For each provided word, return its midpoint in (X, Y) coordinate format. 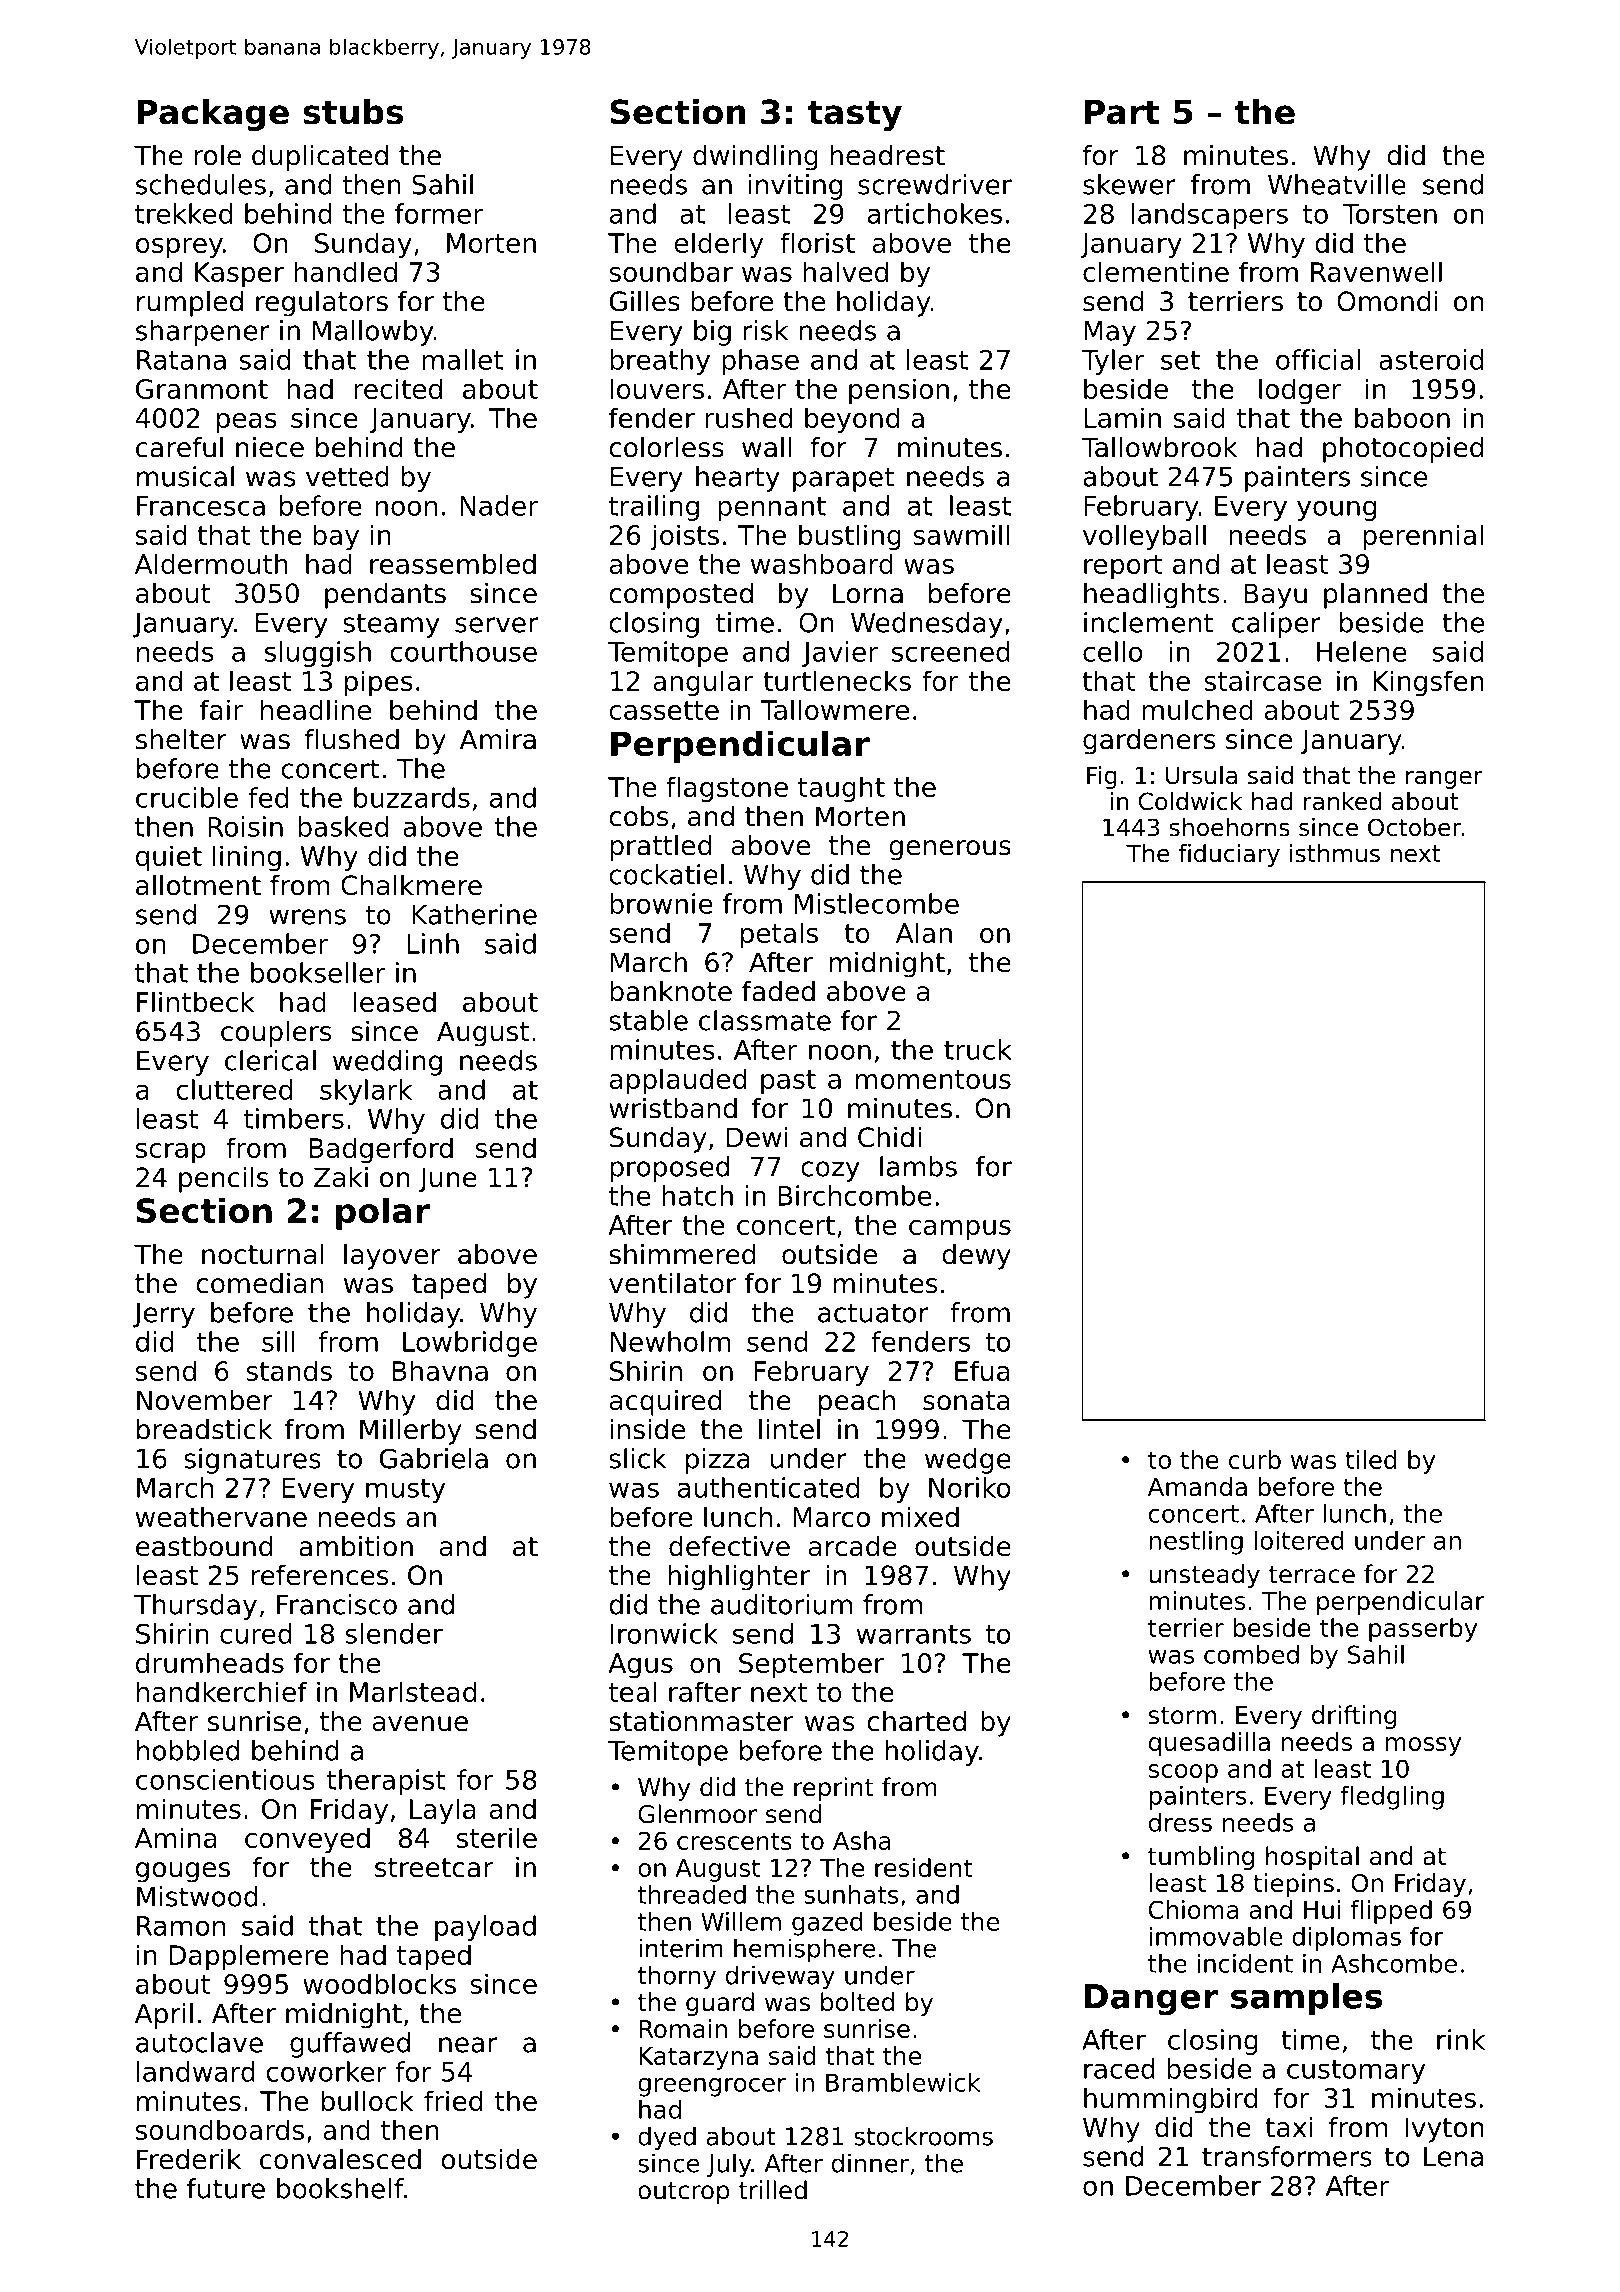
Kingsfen (1428, 683)
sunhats (851, 1894)
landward (196, 2071)
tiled (1371, 1459)
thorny (677, 1977)
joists (685, 537)
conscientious (225, 1779)
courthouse (463, 651)
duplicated (320, 158)
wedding (387, 1063)
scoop (1183, 1773)
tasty (854, 115)
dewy (976, 1257)
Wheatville (1337, 184)
